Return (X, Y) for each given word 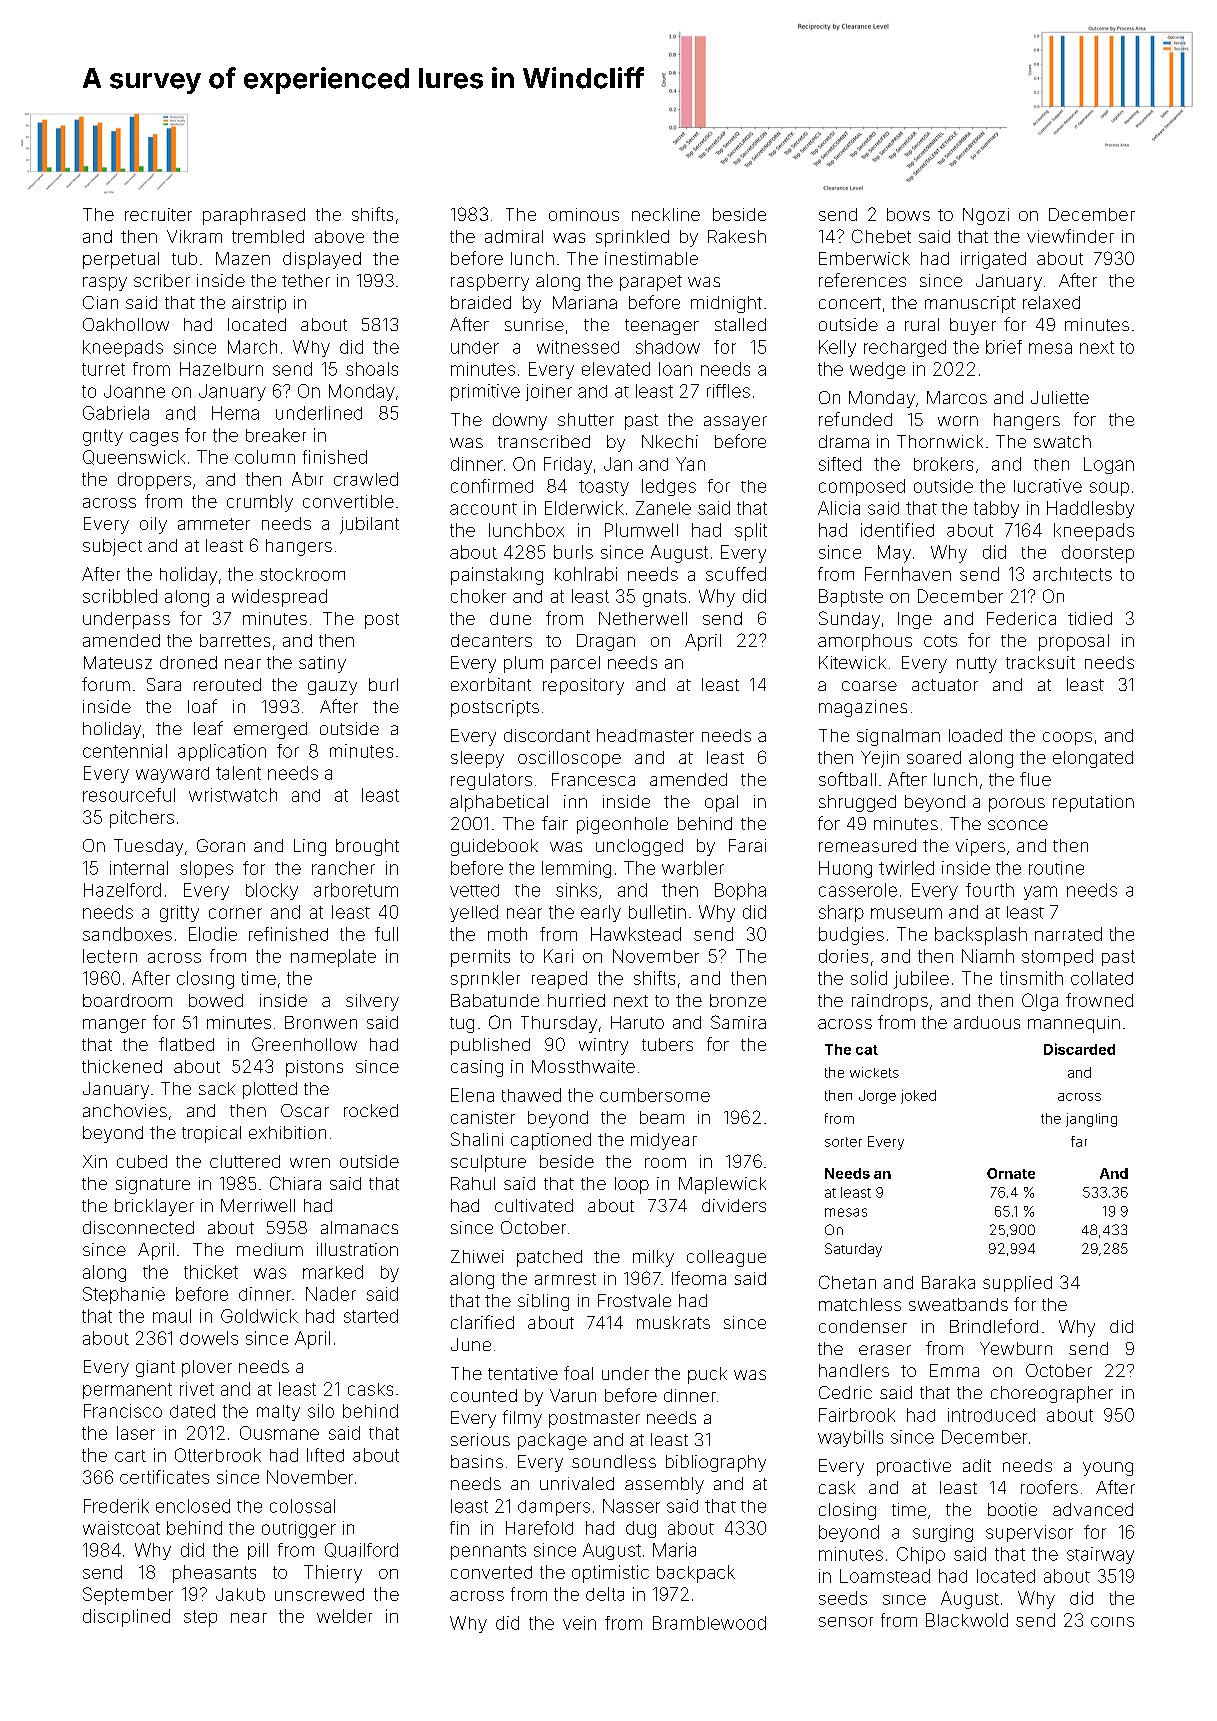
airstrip (259, 304)
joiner (549, 392)
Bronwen (321, 1022)
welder (344, 1616)
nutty (977, 665)
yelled (474, 913)
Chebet (881, 236)
